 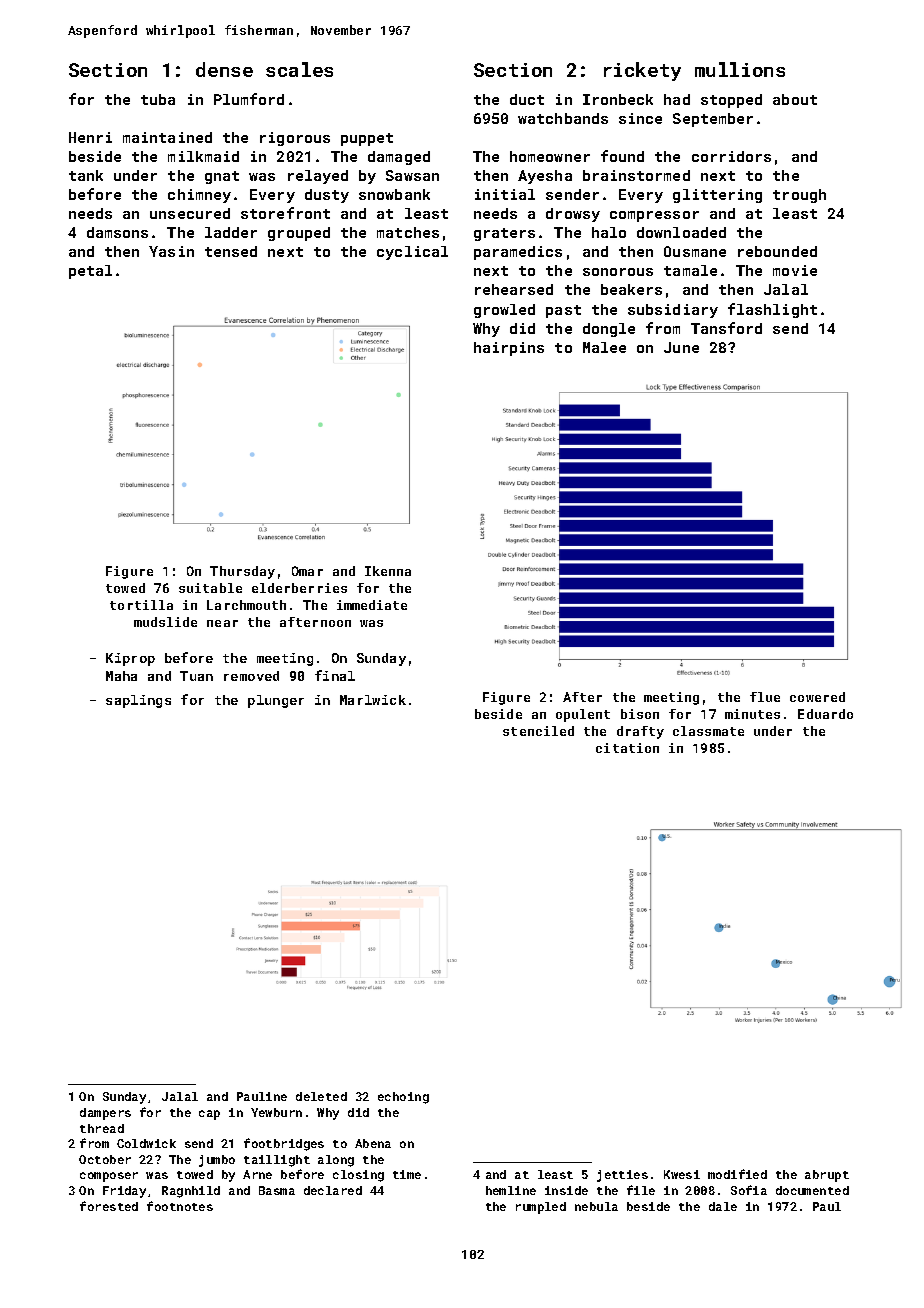 What do you see at coordinates (141, 605) in the screenshot?
I see `tortilla` at bounding box center [141, 605].
